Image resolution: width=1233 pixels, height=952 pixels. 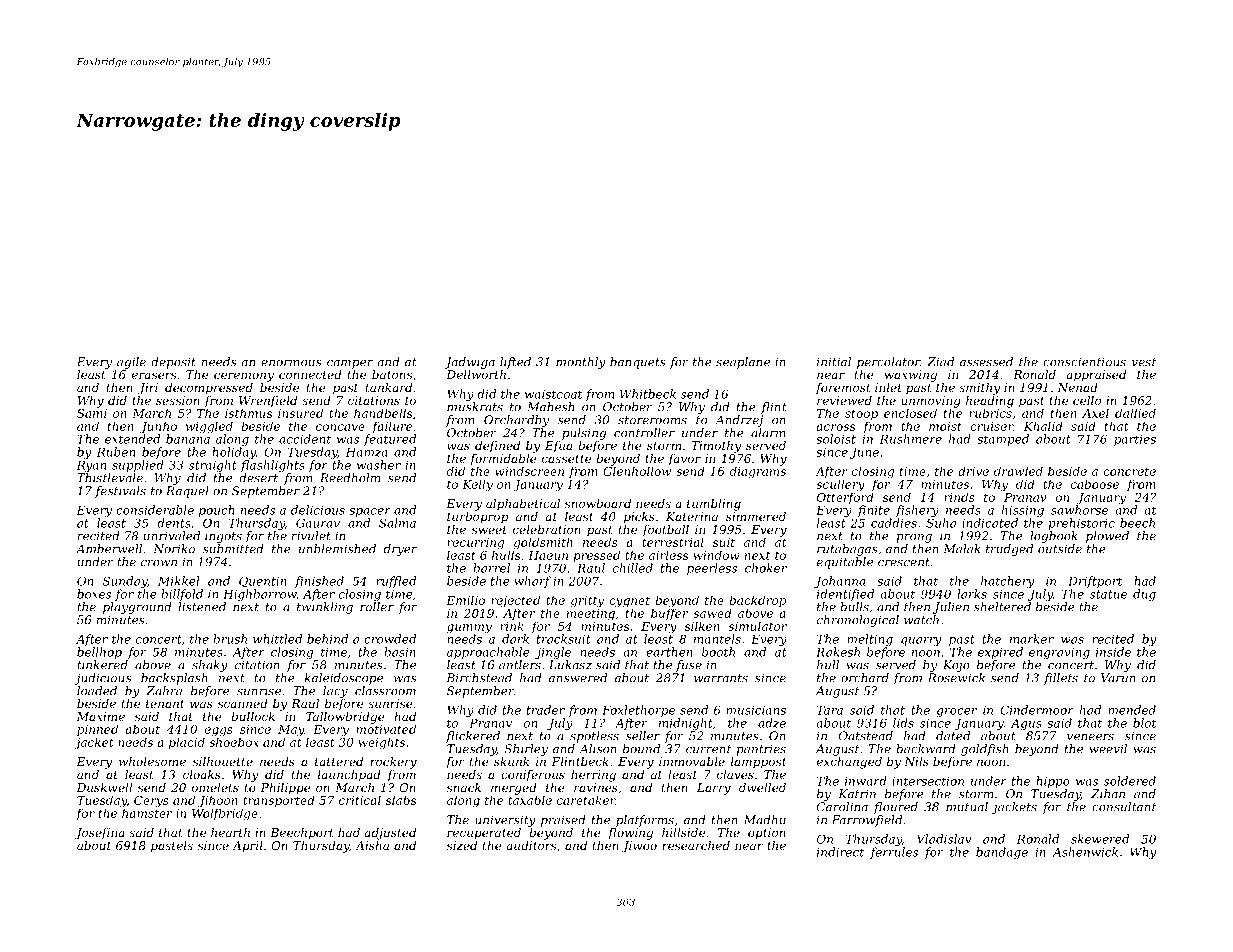 I want to click on marker, so click(x=1032, y=639).
